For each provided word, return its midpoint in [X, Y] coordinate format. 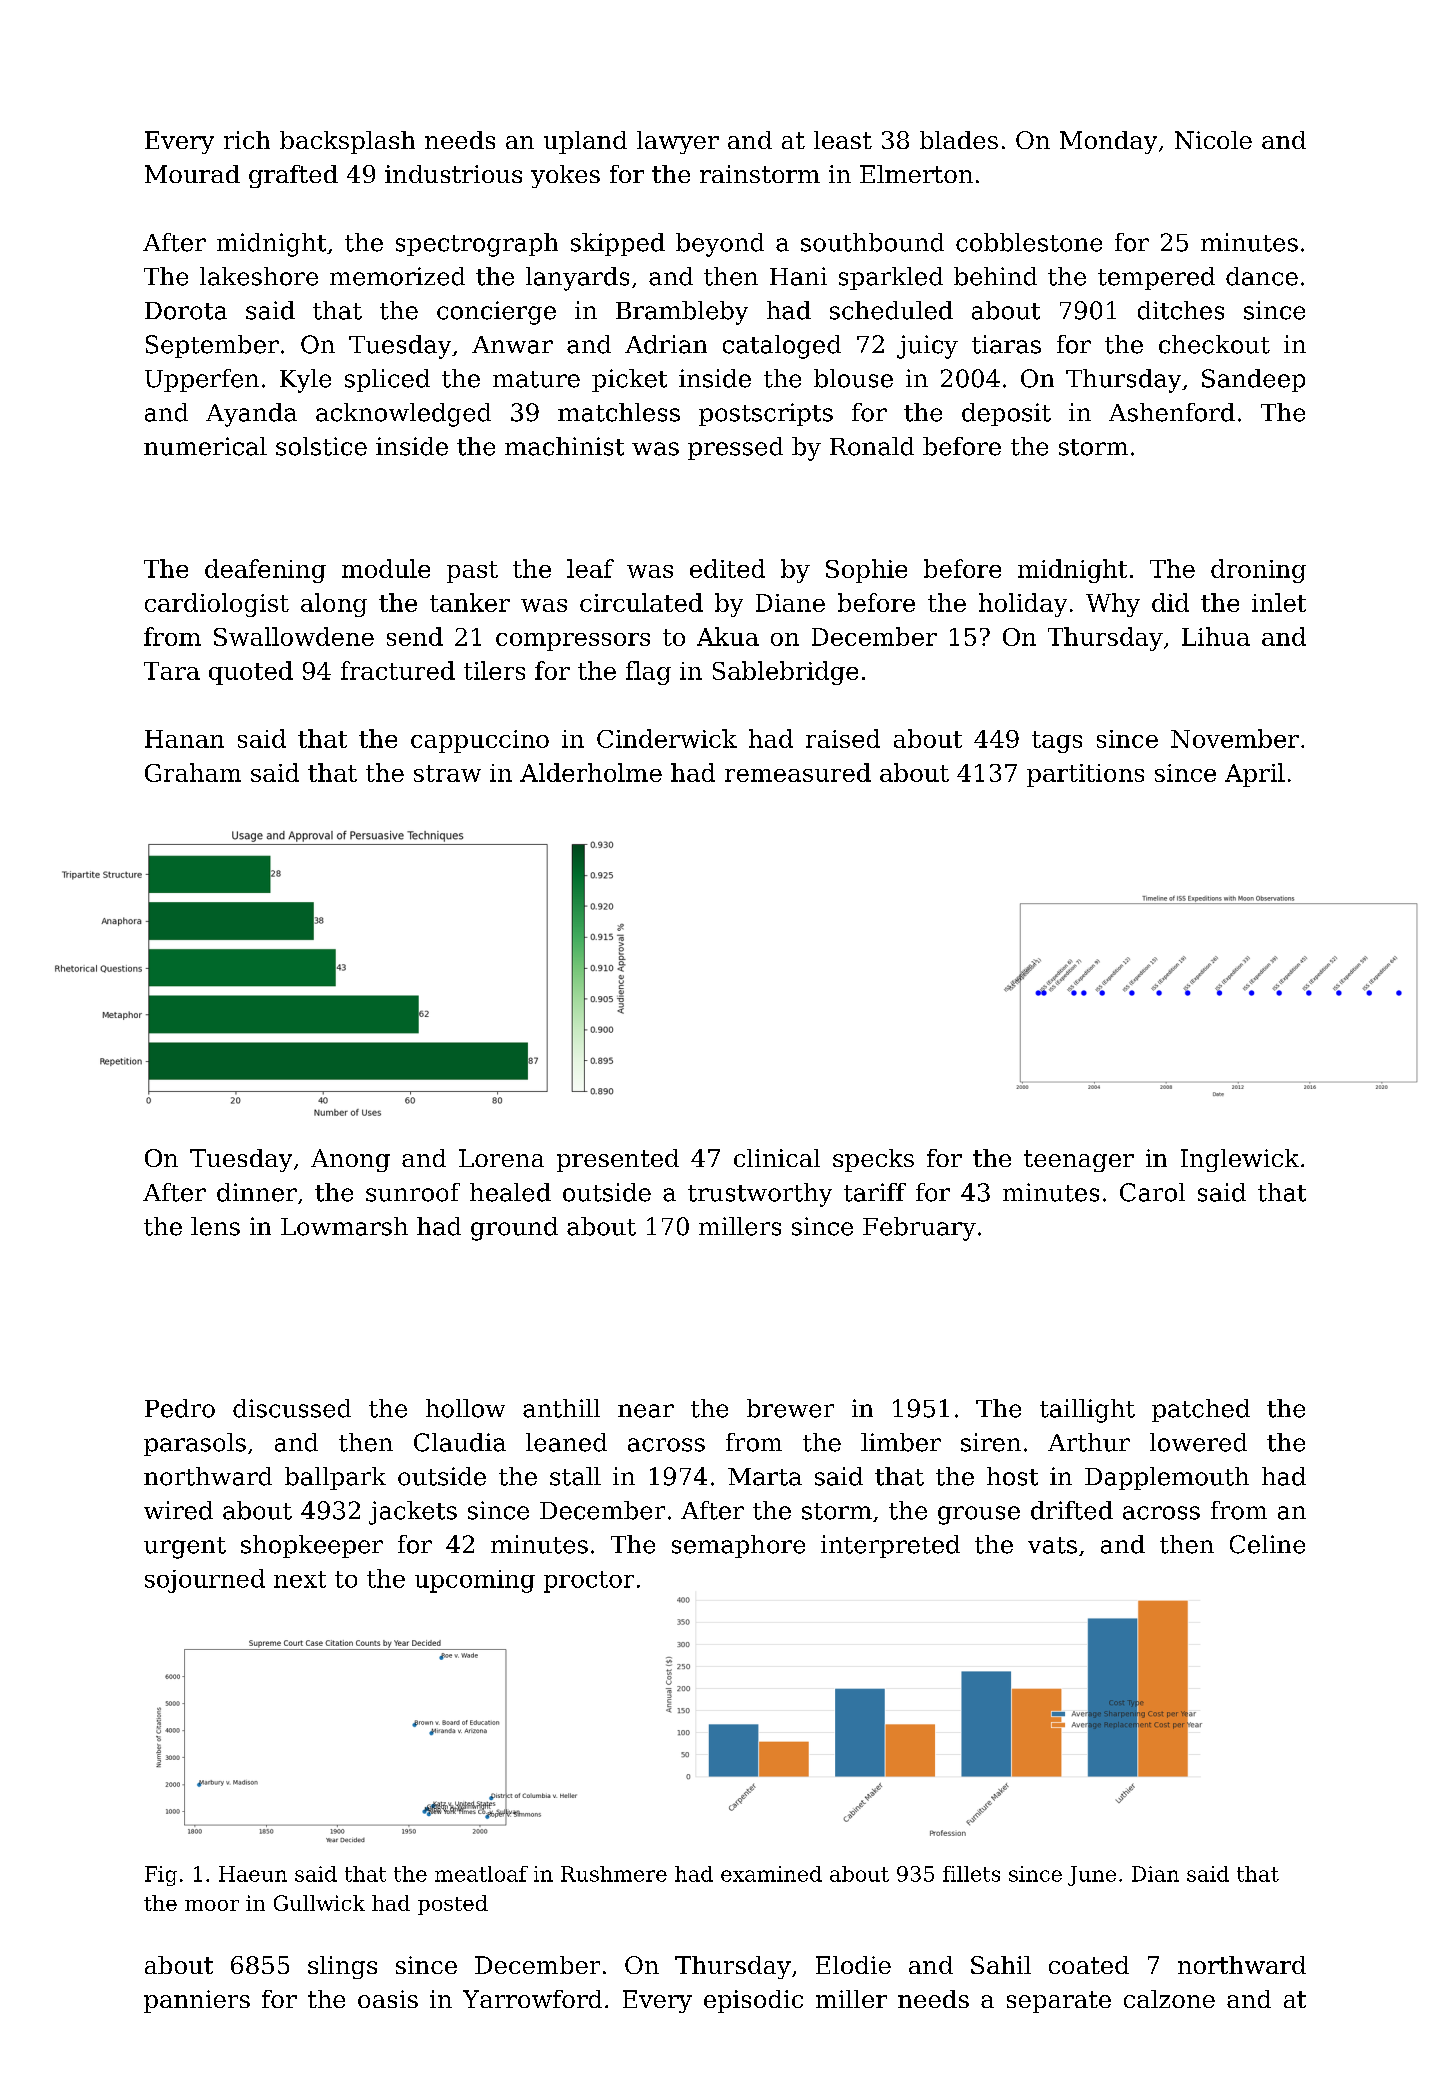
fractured [398, 670]
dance [1262, 276]
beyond [720, 245]
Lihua [1216, 636]
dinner [257, 1192]
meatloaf [481, 1874]
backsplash [347, 142]
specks [873, 1160]
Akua [728, 636]
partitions [1085, 775]
